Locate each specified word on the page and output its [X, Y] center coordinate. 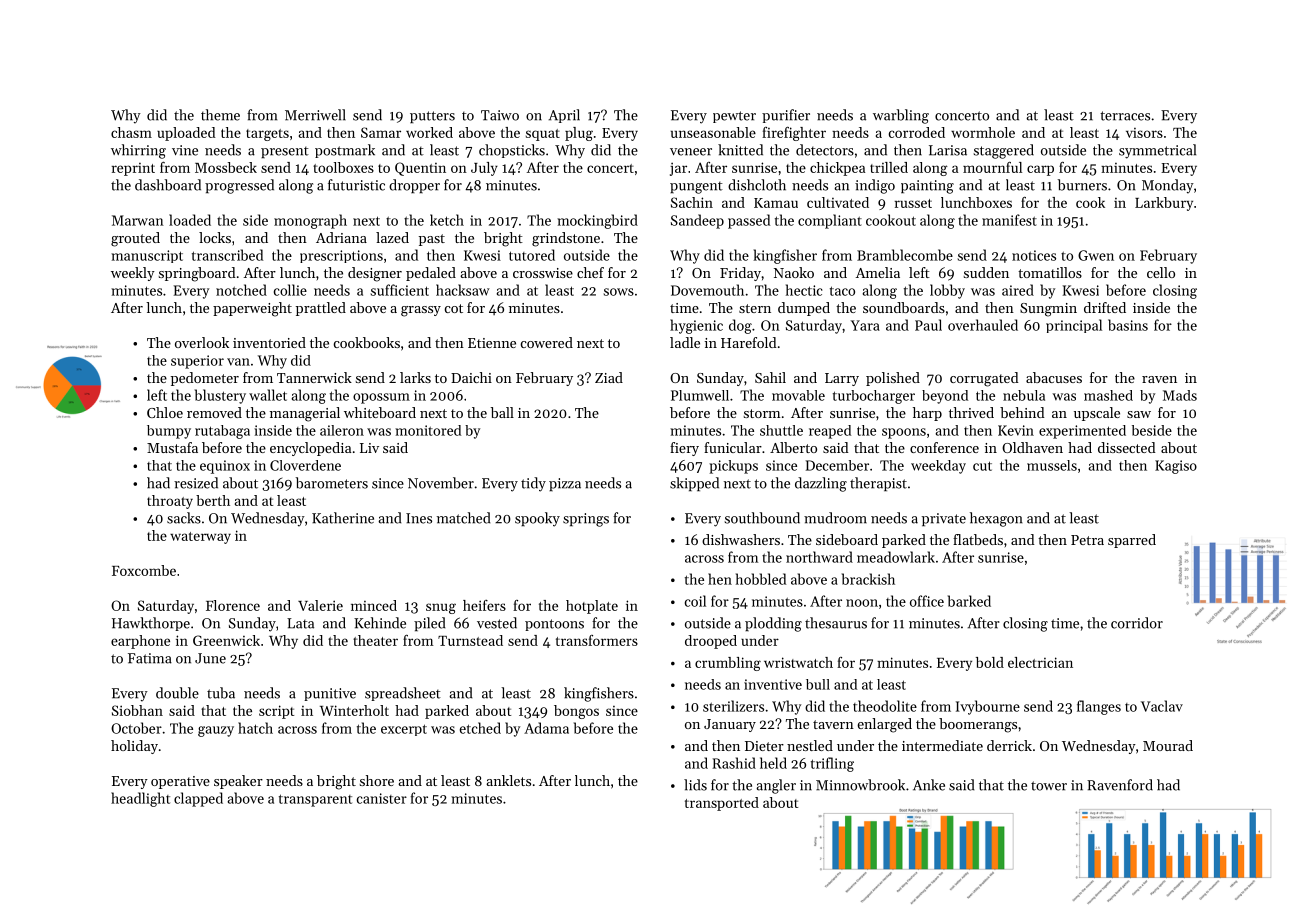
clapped [198, 799]
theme [220, 115]
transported [722, 804]
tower [1049, 786]
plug [579, 134]
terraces [1125, 116]
